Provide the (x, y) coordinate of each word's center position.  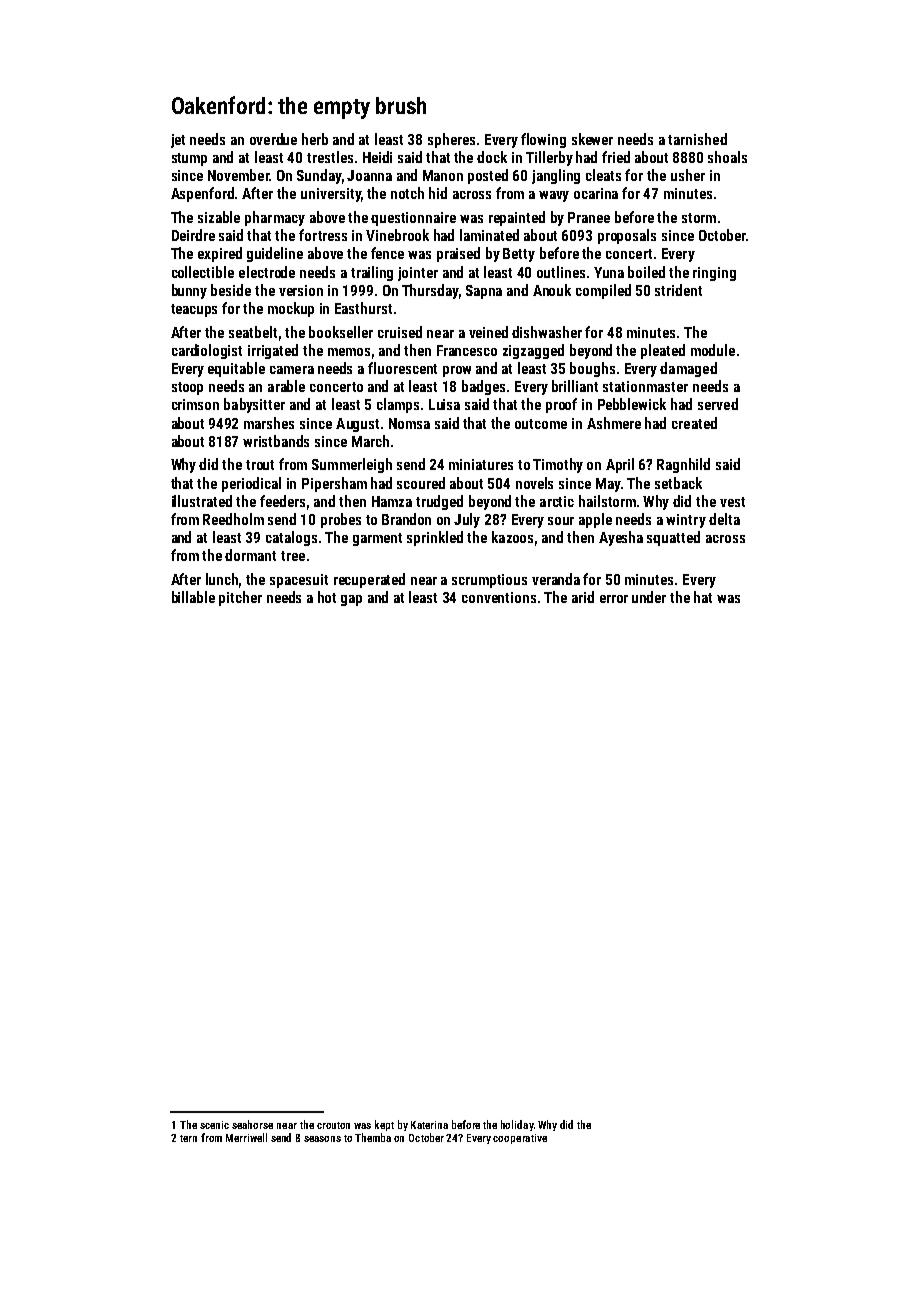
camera (292, 370)
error (614, 599)
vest (732, 502)
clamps (398, 405)
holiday (517, 1125)
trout (260, 465)
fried (616, 157)
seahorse (252, 1124)
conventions (499, 597)
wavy (554, 196)
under (649, 597)
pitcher (240, 598)
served (718, 404)
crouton (333, 1125)
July (467, 520)
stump (189, 159)
